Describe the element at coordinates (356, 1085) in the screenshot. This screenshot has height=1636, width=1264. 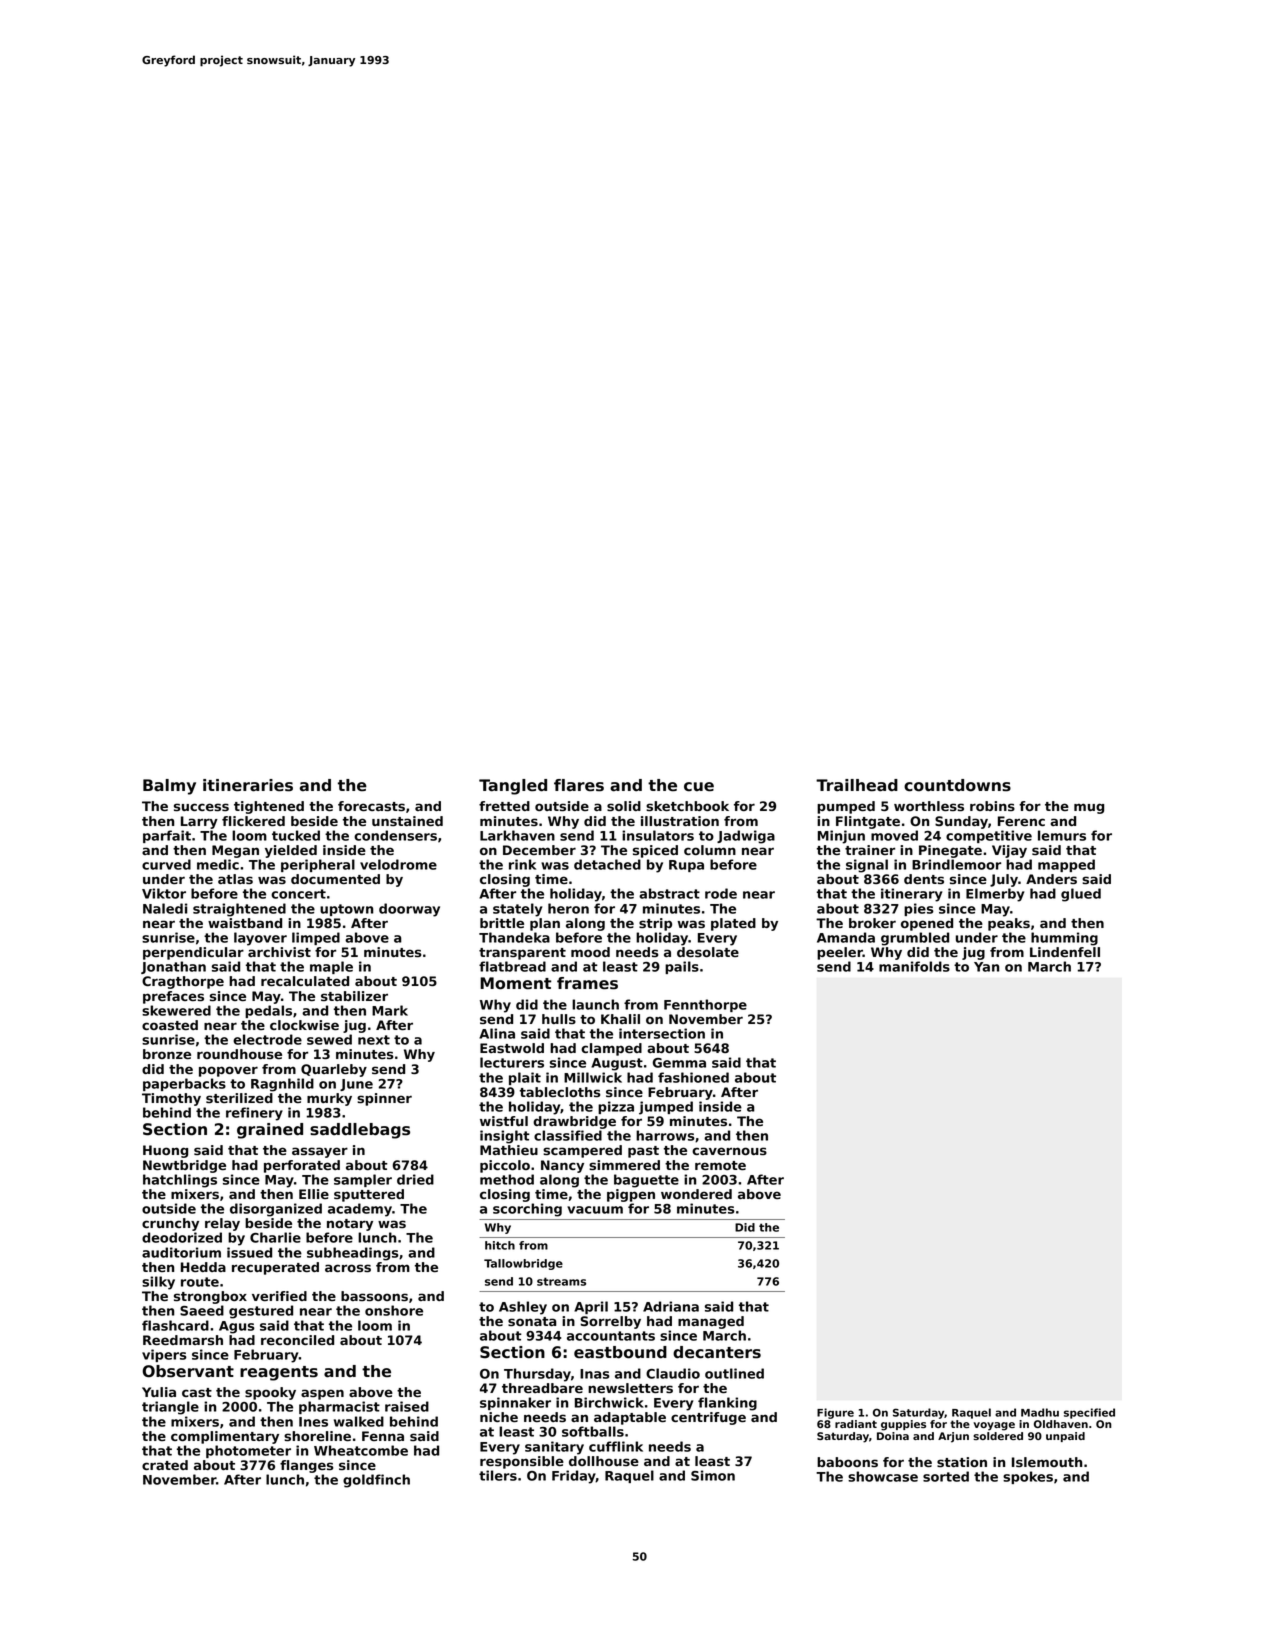
I see `June` at that location.
